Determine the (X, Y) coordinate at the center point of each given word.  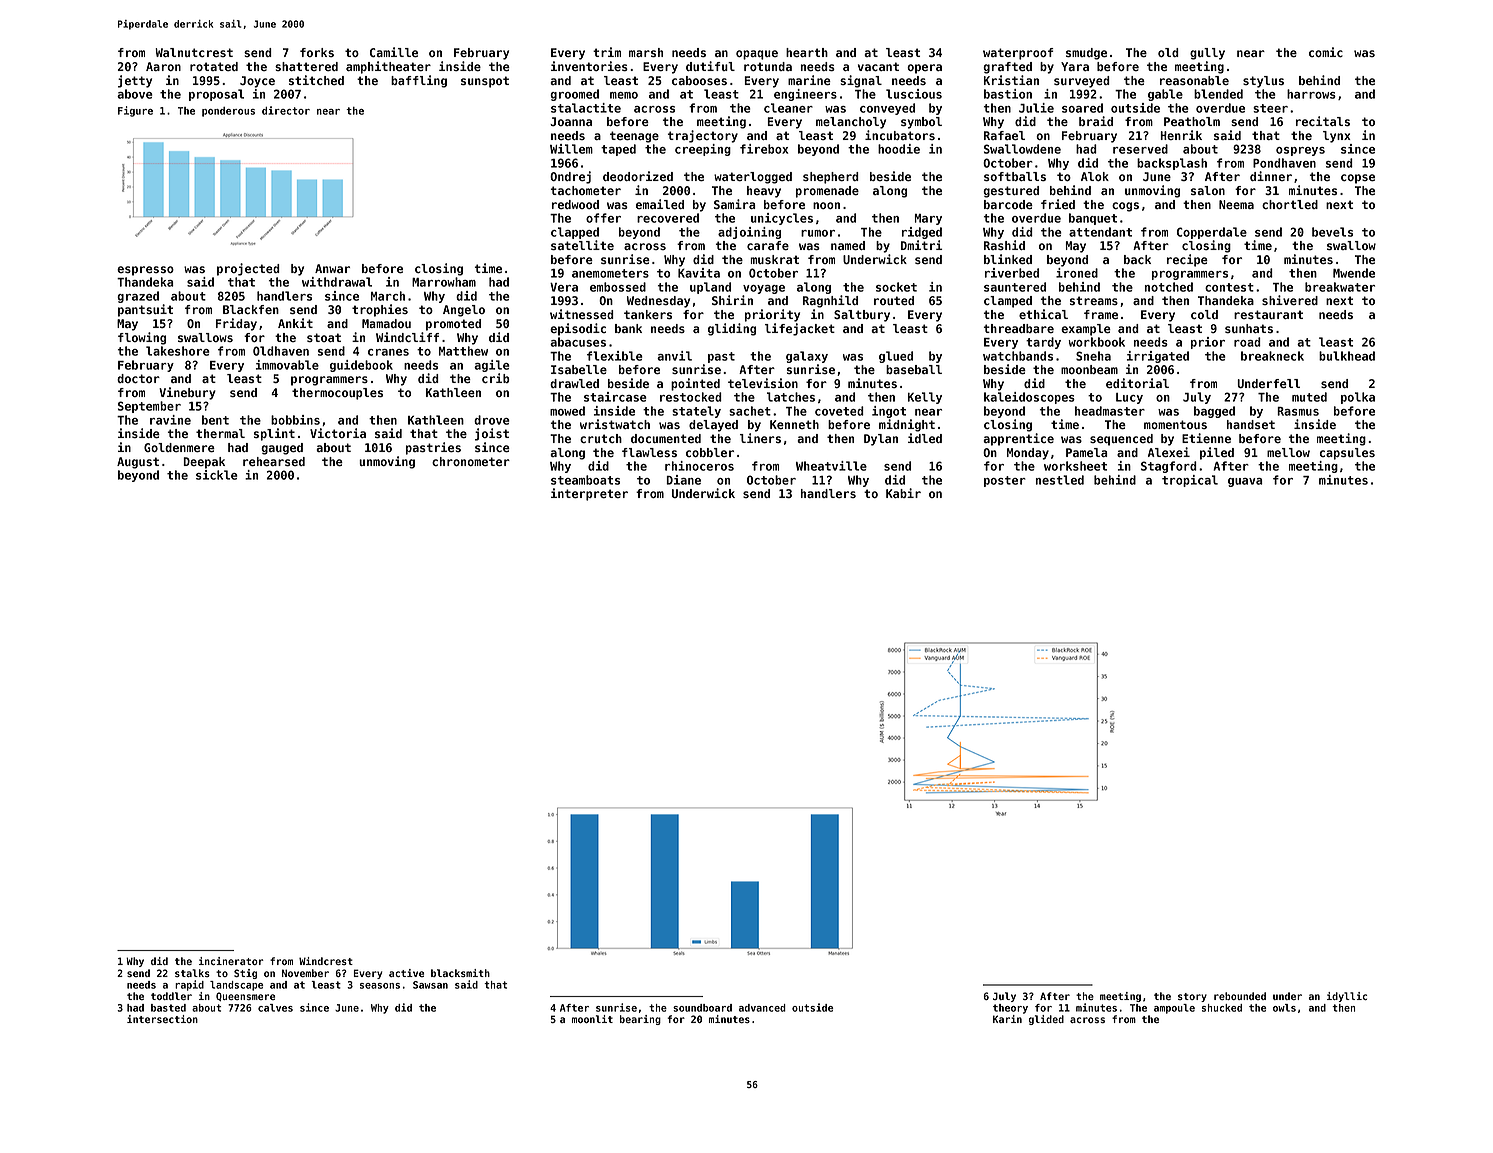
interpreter (589, 494)
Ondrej (570, 177)
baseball (914, 369)
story (1192, 997)
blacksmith (460, 973)
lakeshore (178, 351)
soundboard (702, 1008)
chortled (1290, 204)
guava (1245, 482)
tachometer (586, 190)
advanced (762, 1008)
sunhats (1249, 328)
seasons (380, 986)
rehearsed (274, 461)
